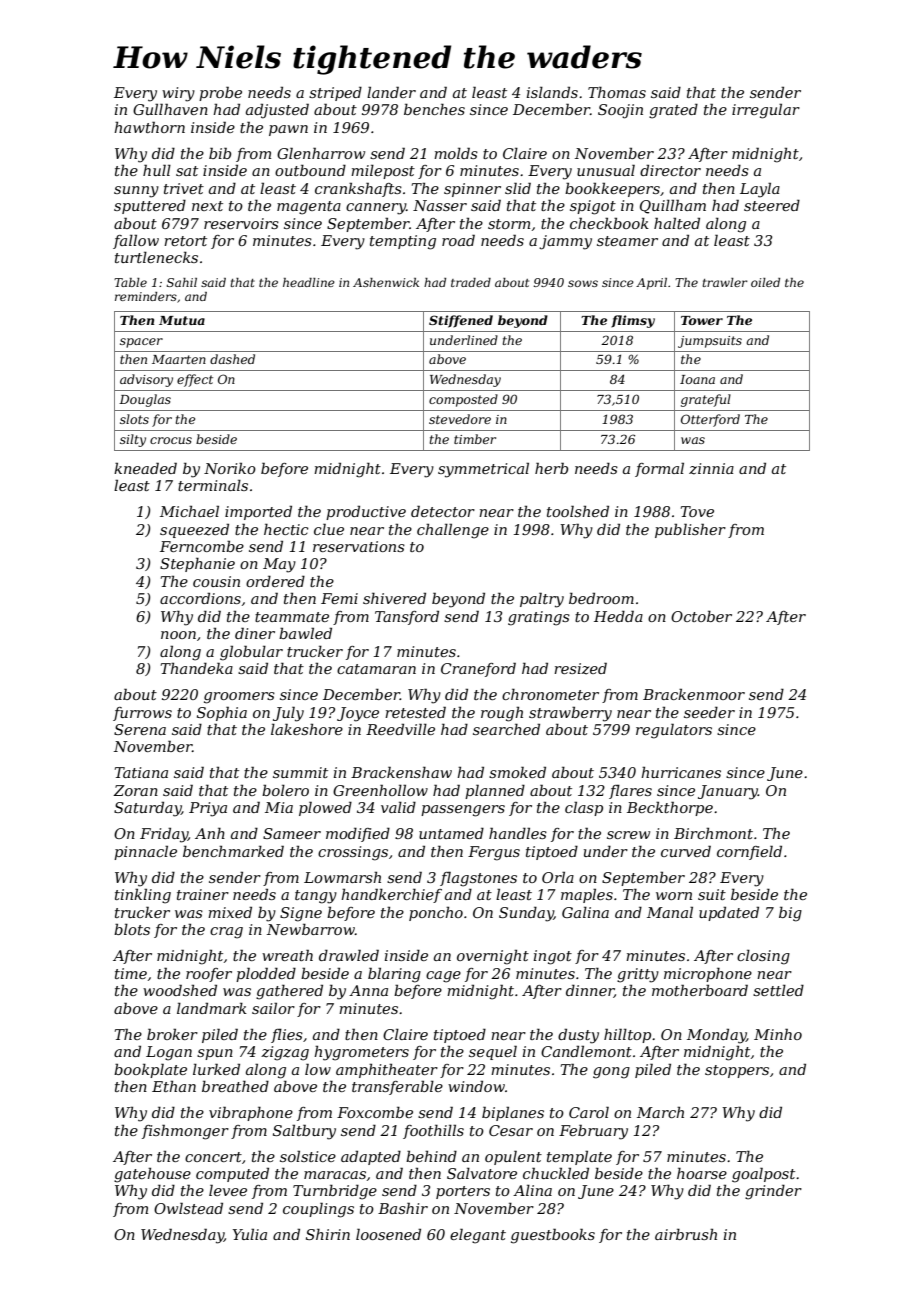 The width and height of the screenshot is (924, 1308). What do you see at coordinates (584, 808) in the screenshot?
I see `clasp` at bounding box center [584, 808].
